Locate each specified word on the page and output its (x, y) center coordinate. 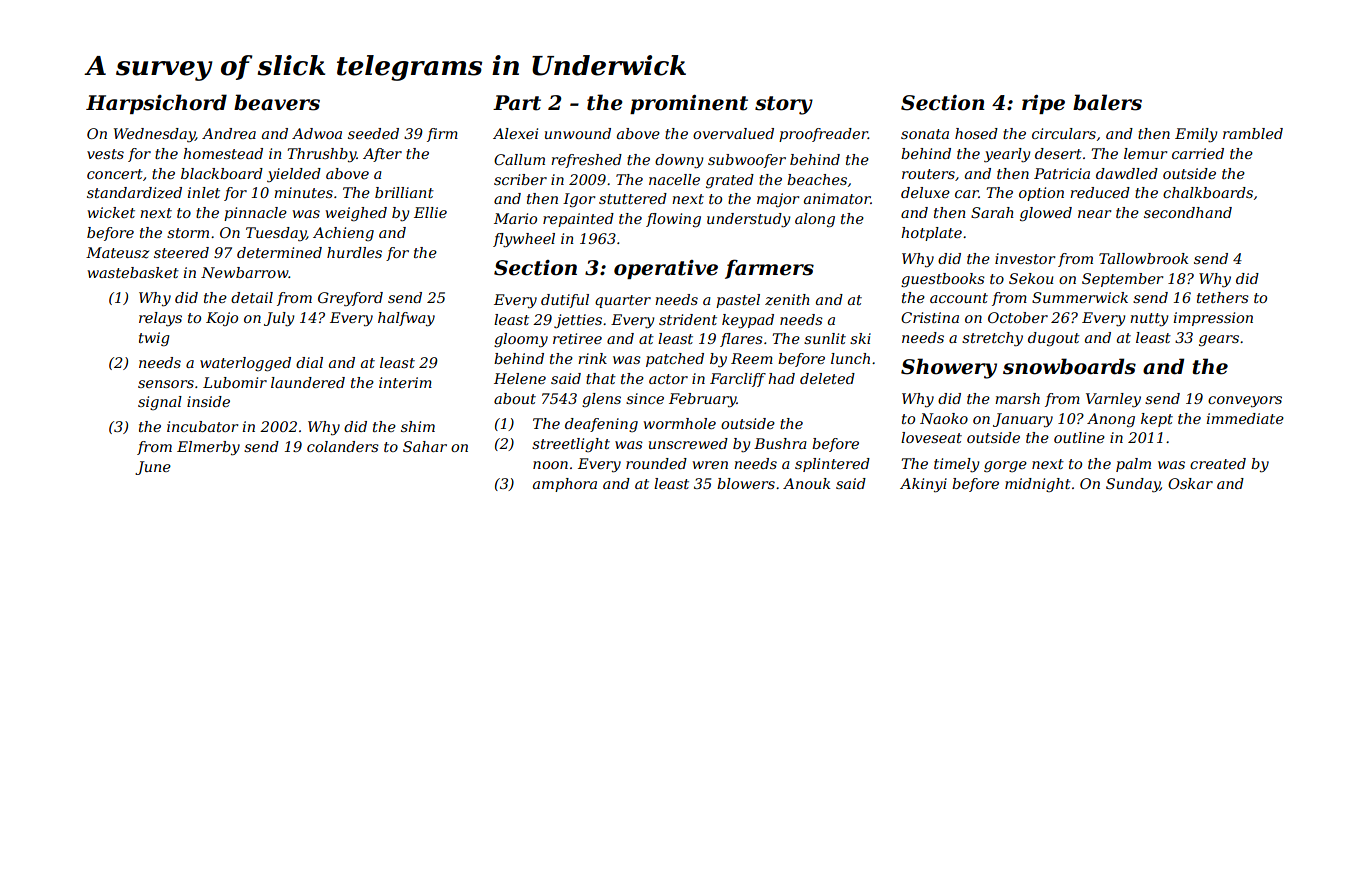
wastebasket (133, 272)
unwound (578, 133)
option (1041, 194)
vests (105, 154)
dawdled (1127, 173)
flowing (673, 220)
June (153, 468)
